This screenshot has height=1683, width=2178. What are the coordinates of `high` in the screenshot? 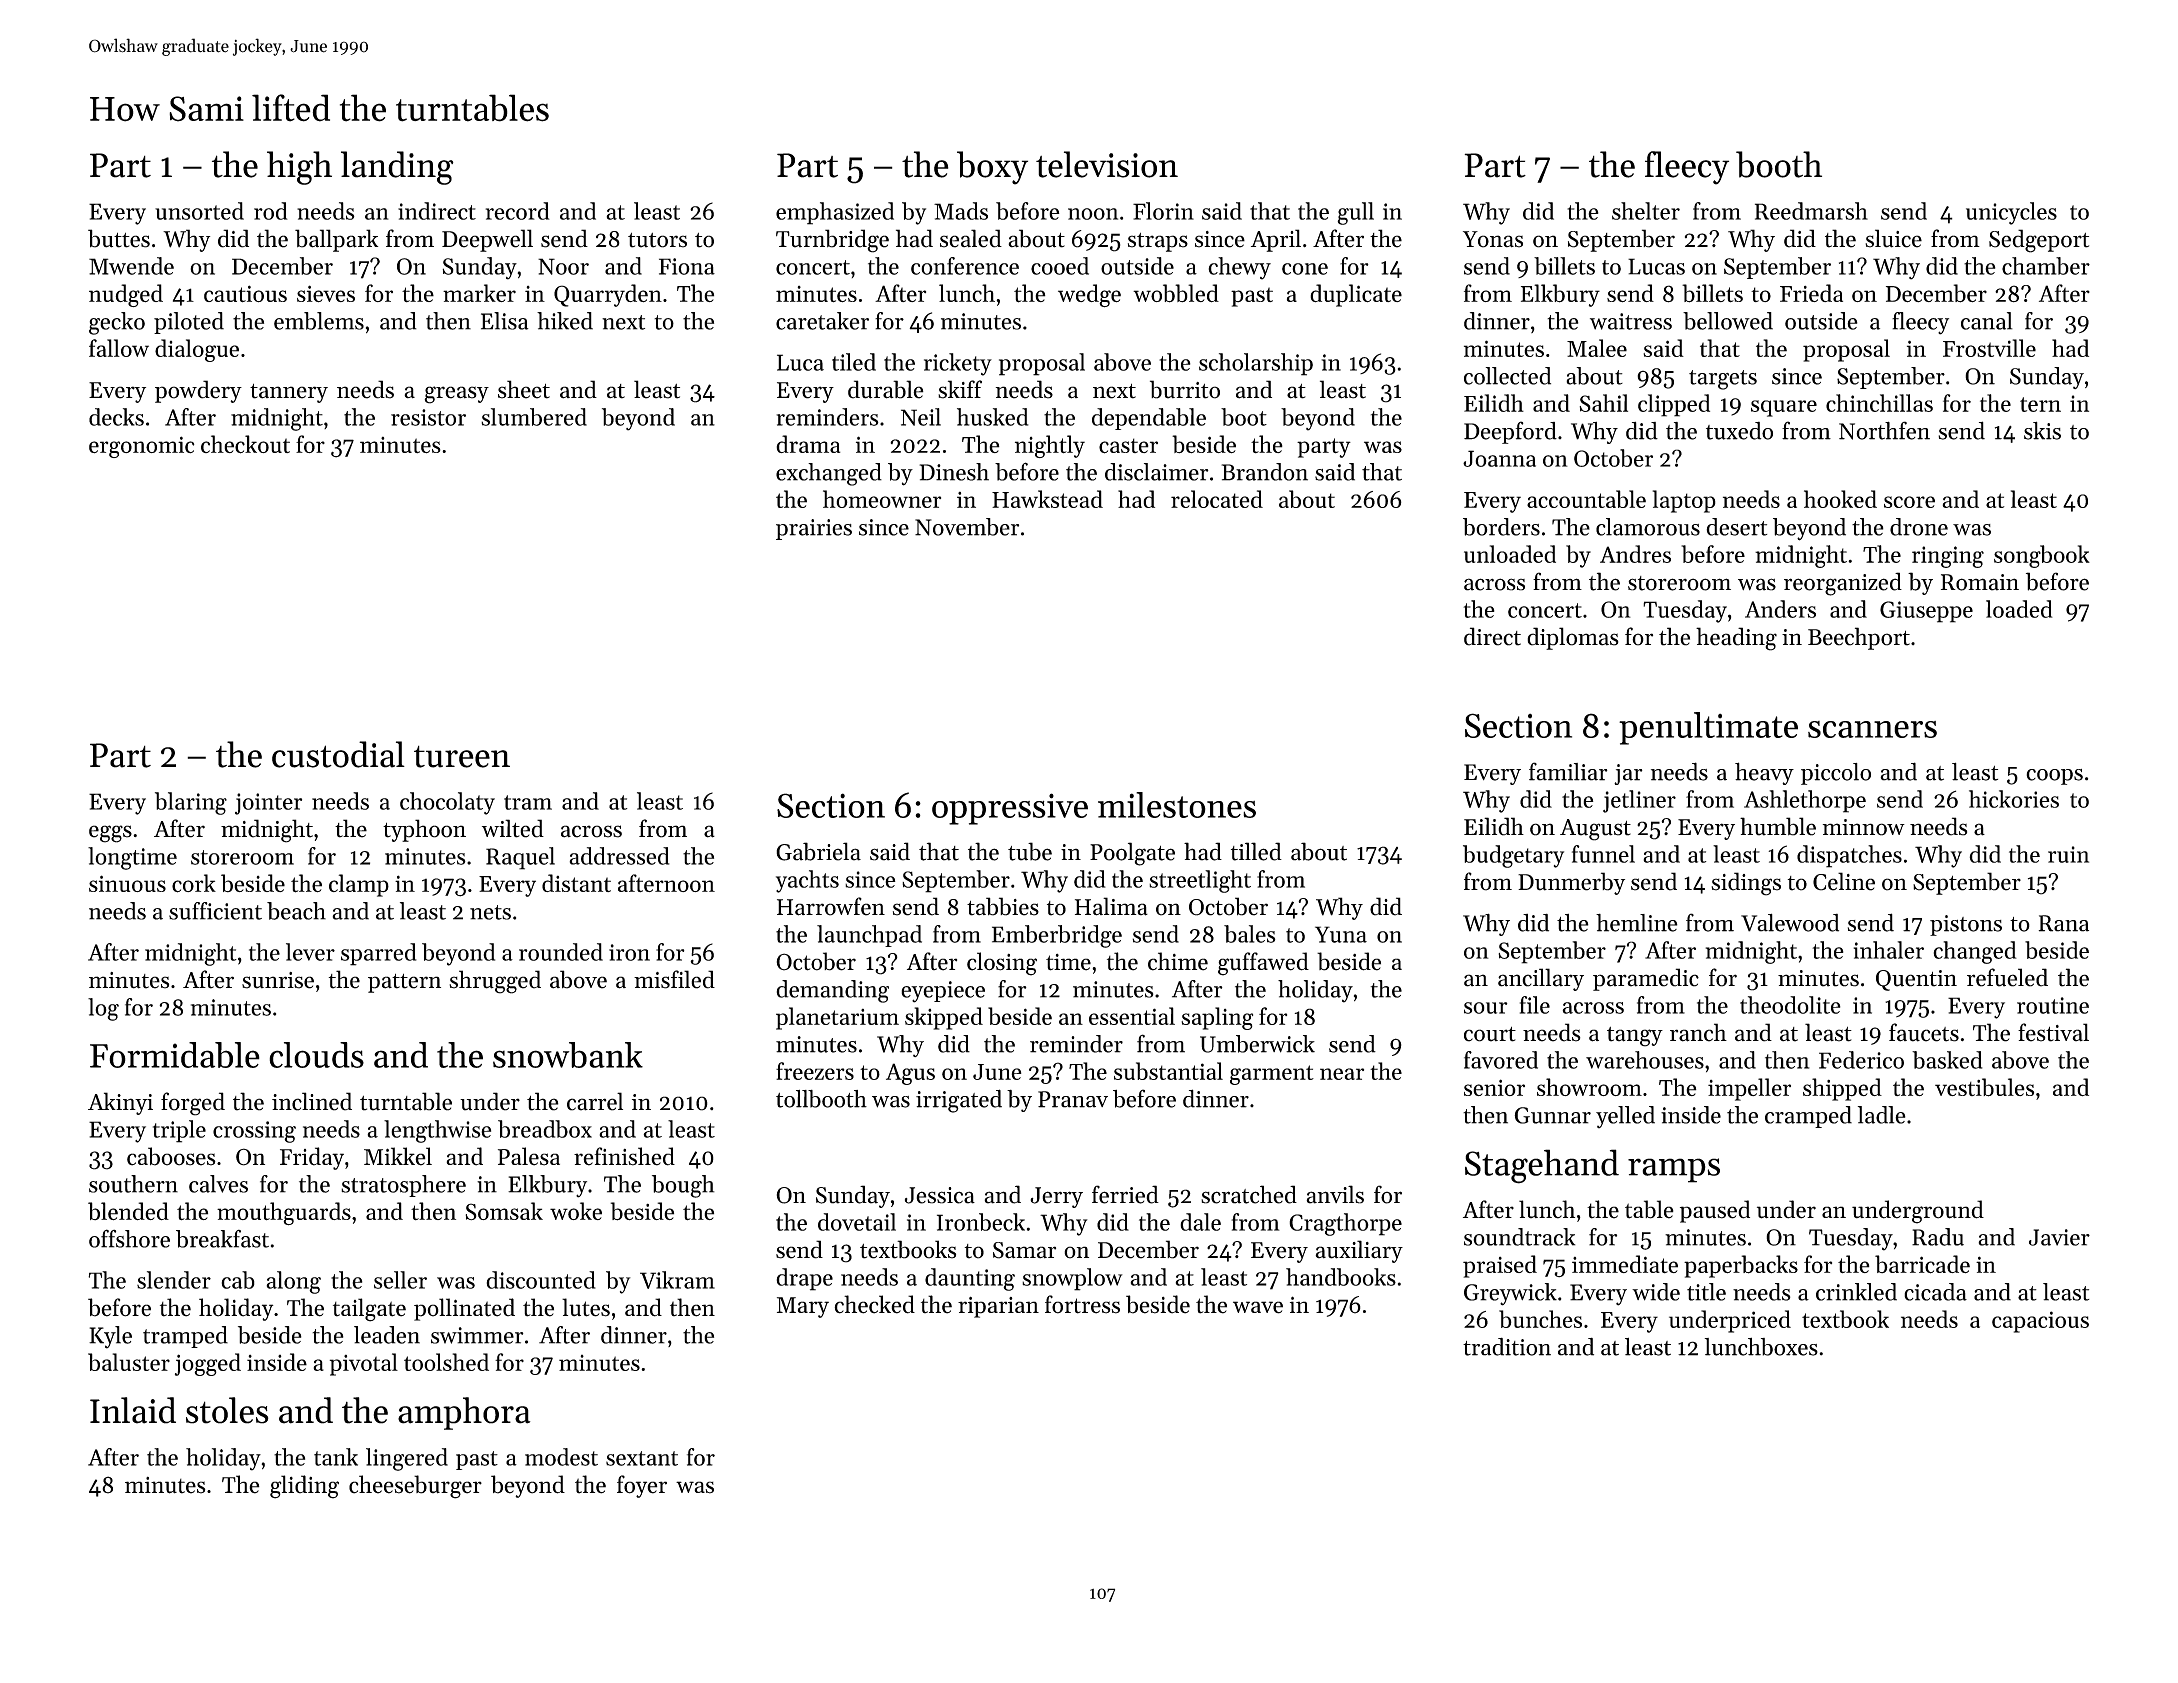 It's located at (299, 168).
